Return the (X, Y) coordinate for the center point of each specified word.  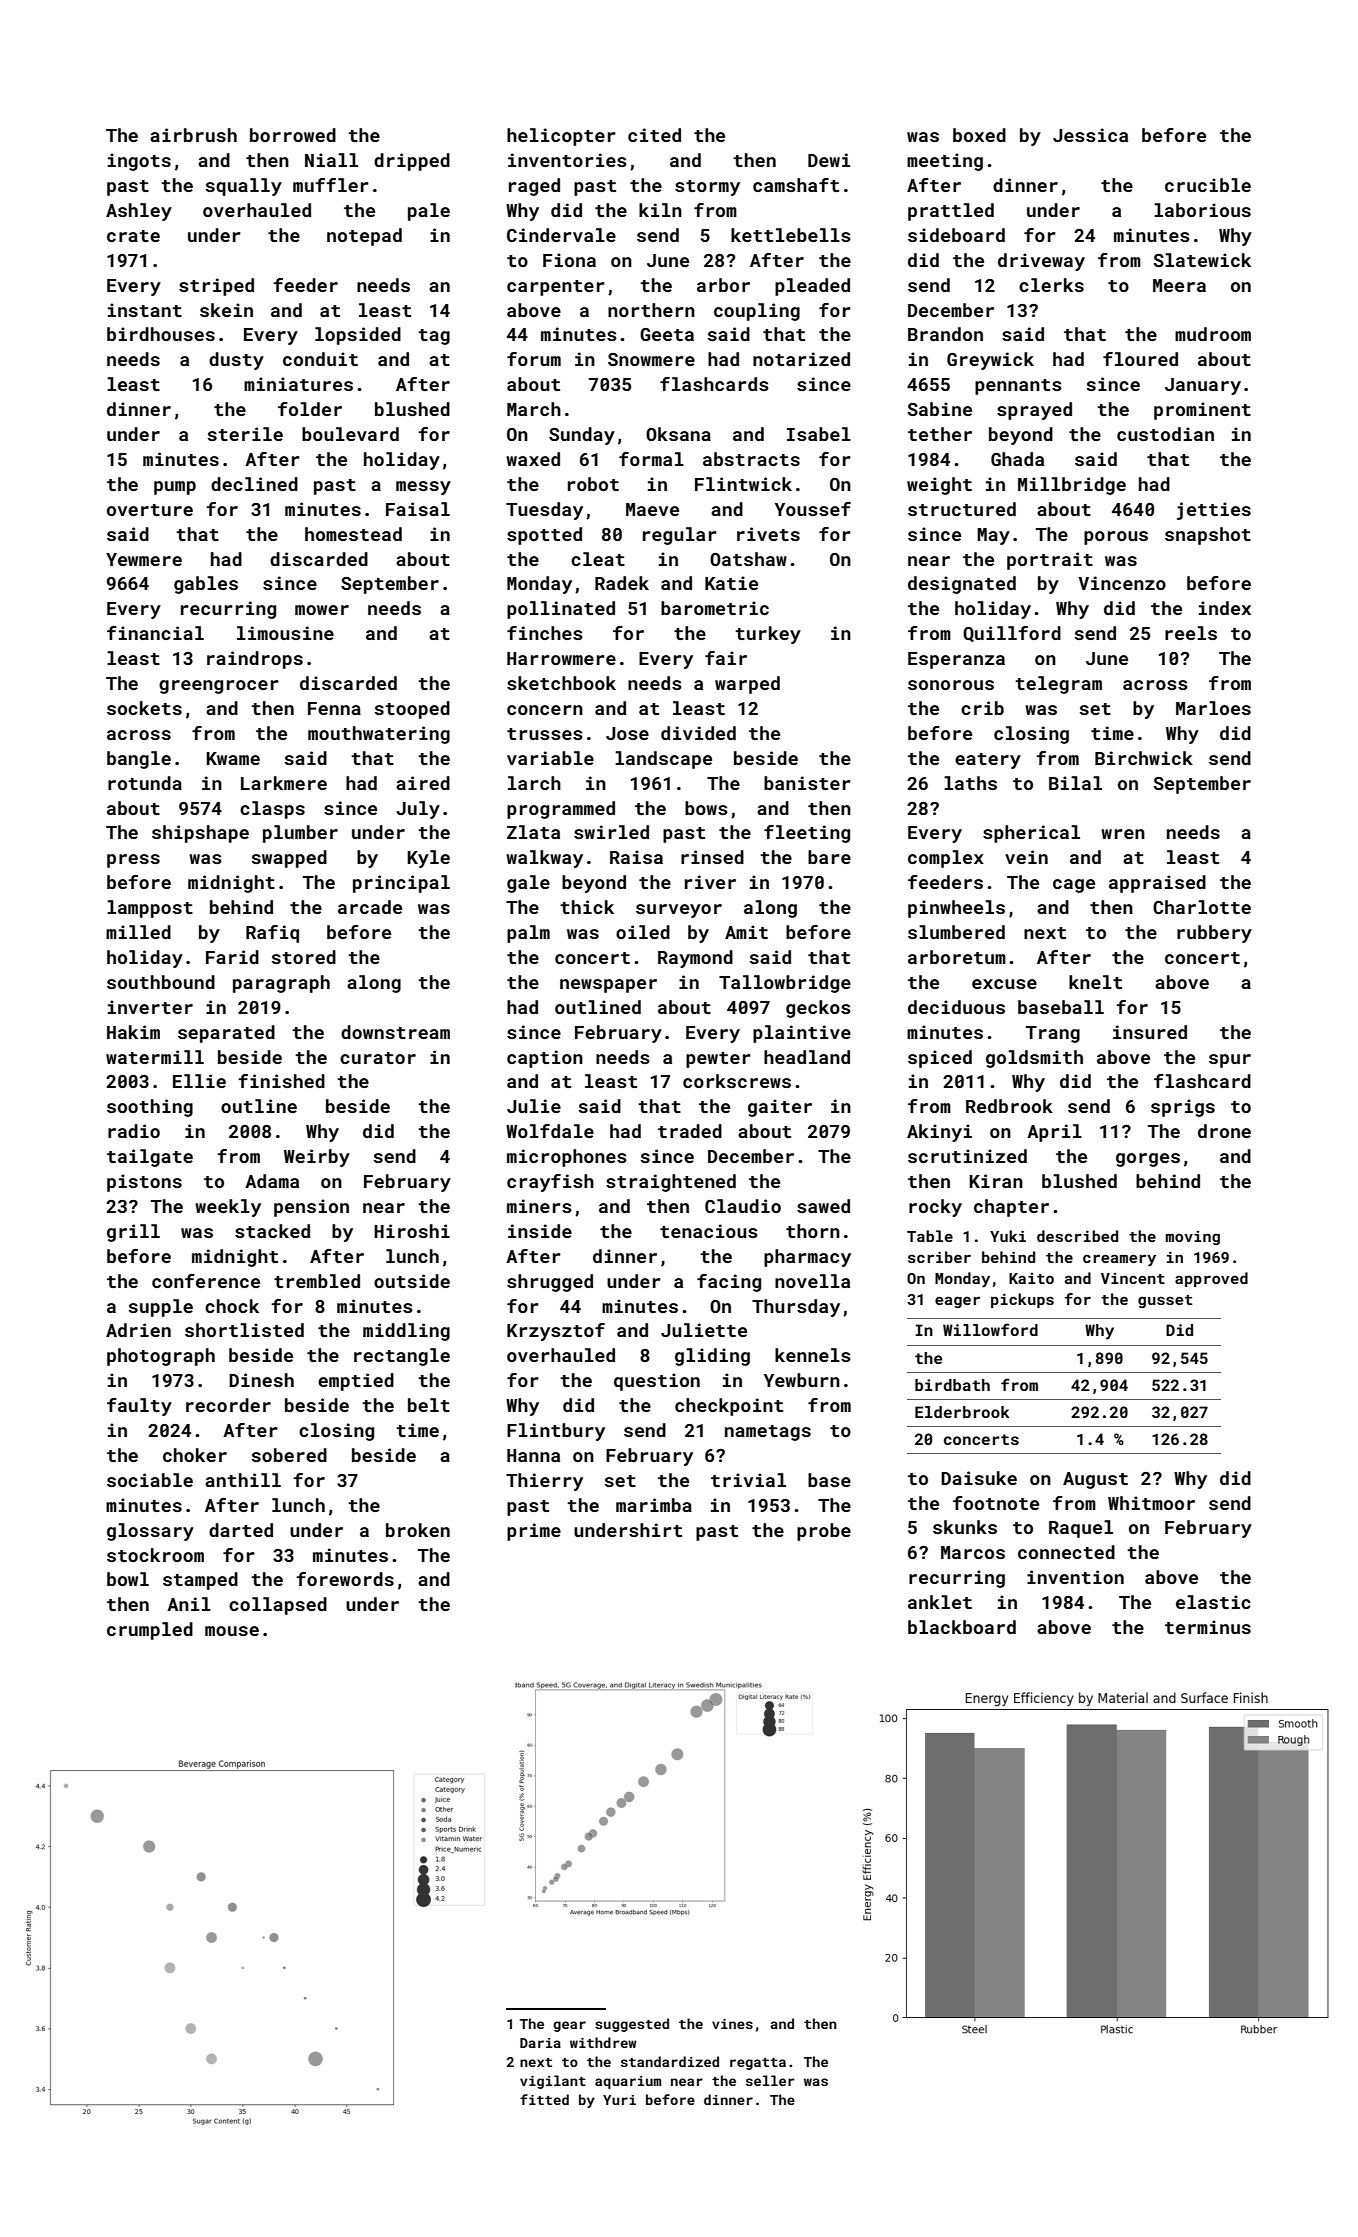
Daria (540, 2043)
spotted (544, 536)
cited (654, 135)
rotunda (145, 783)
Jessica (1090, 135)
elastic (1213, 1602)
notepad (364, 237)
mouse (232, 1631)
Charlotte (1202, 907)
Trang (1053, 1034)
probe (824, 1532)
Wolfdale (550, 1131)
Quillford (1012, 634)
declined (254, 484)
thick (587, 907)
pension (311, 1208)
